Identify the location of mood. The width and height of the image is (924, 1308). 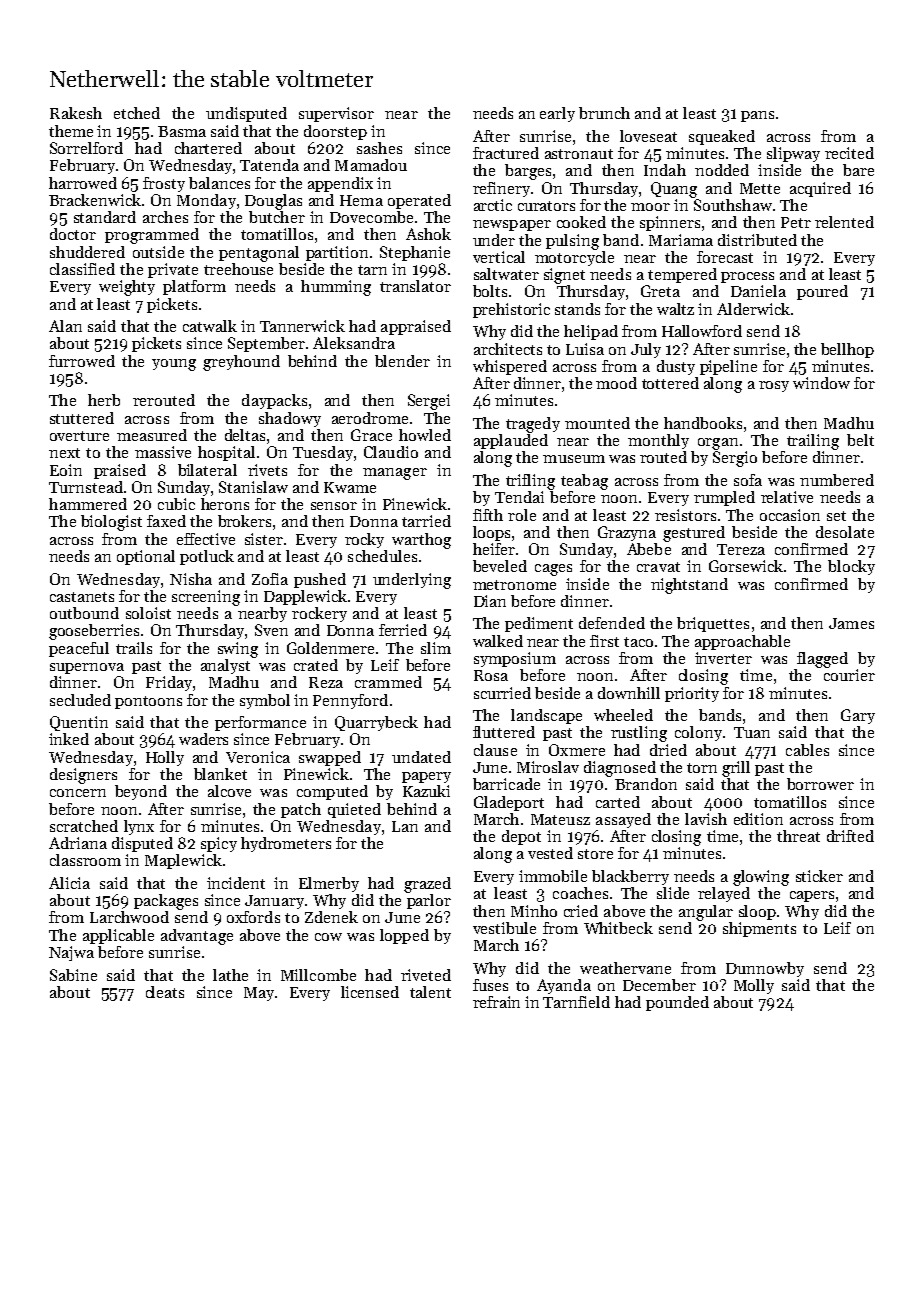
(616, 383).
